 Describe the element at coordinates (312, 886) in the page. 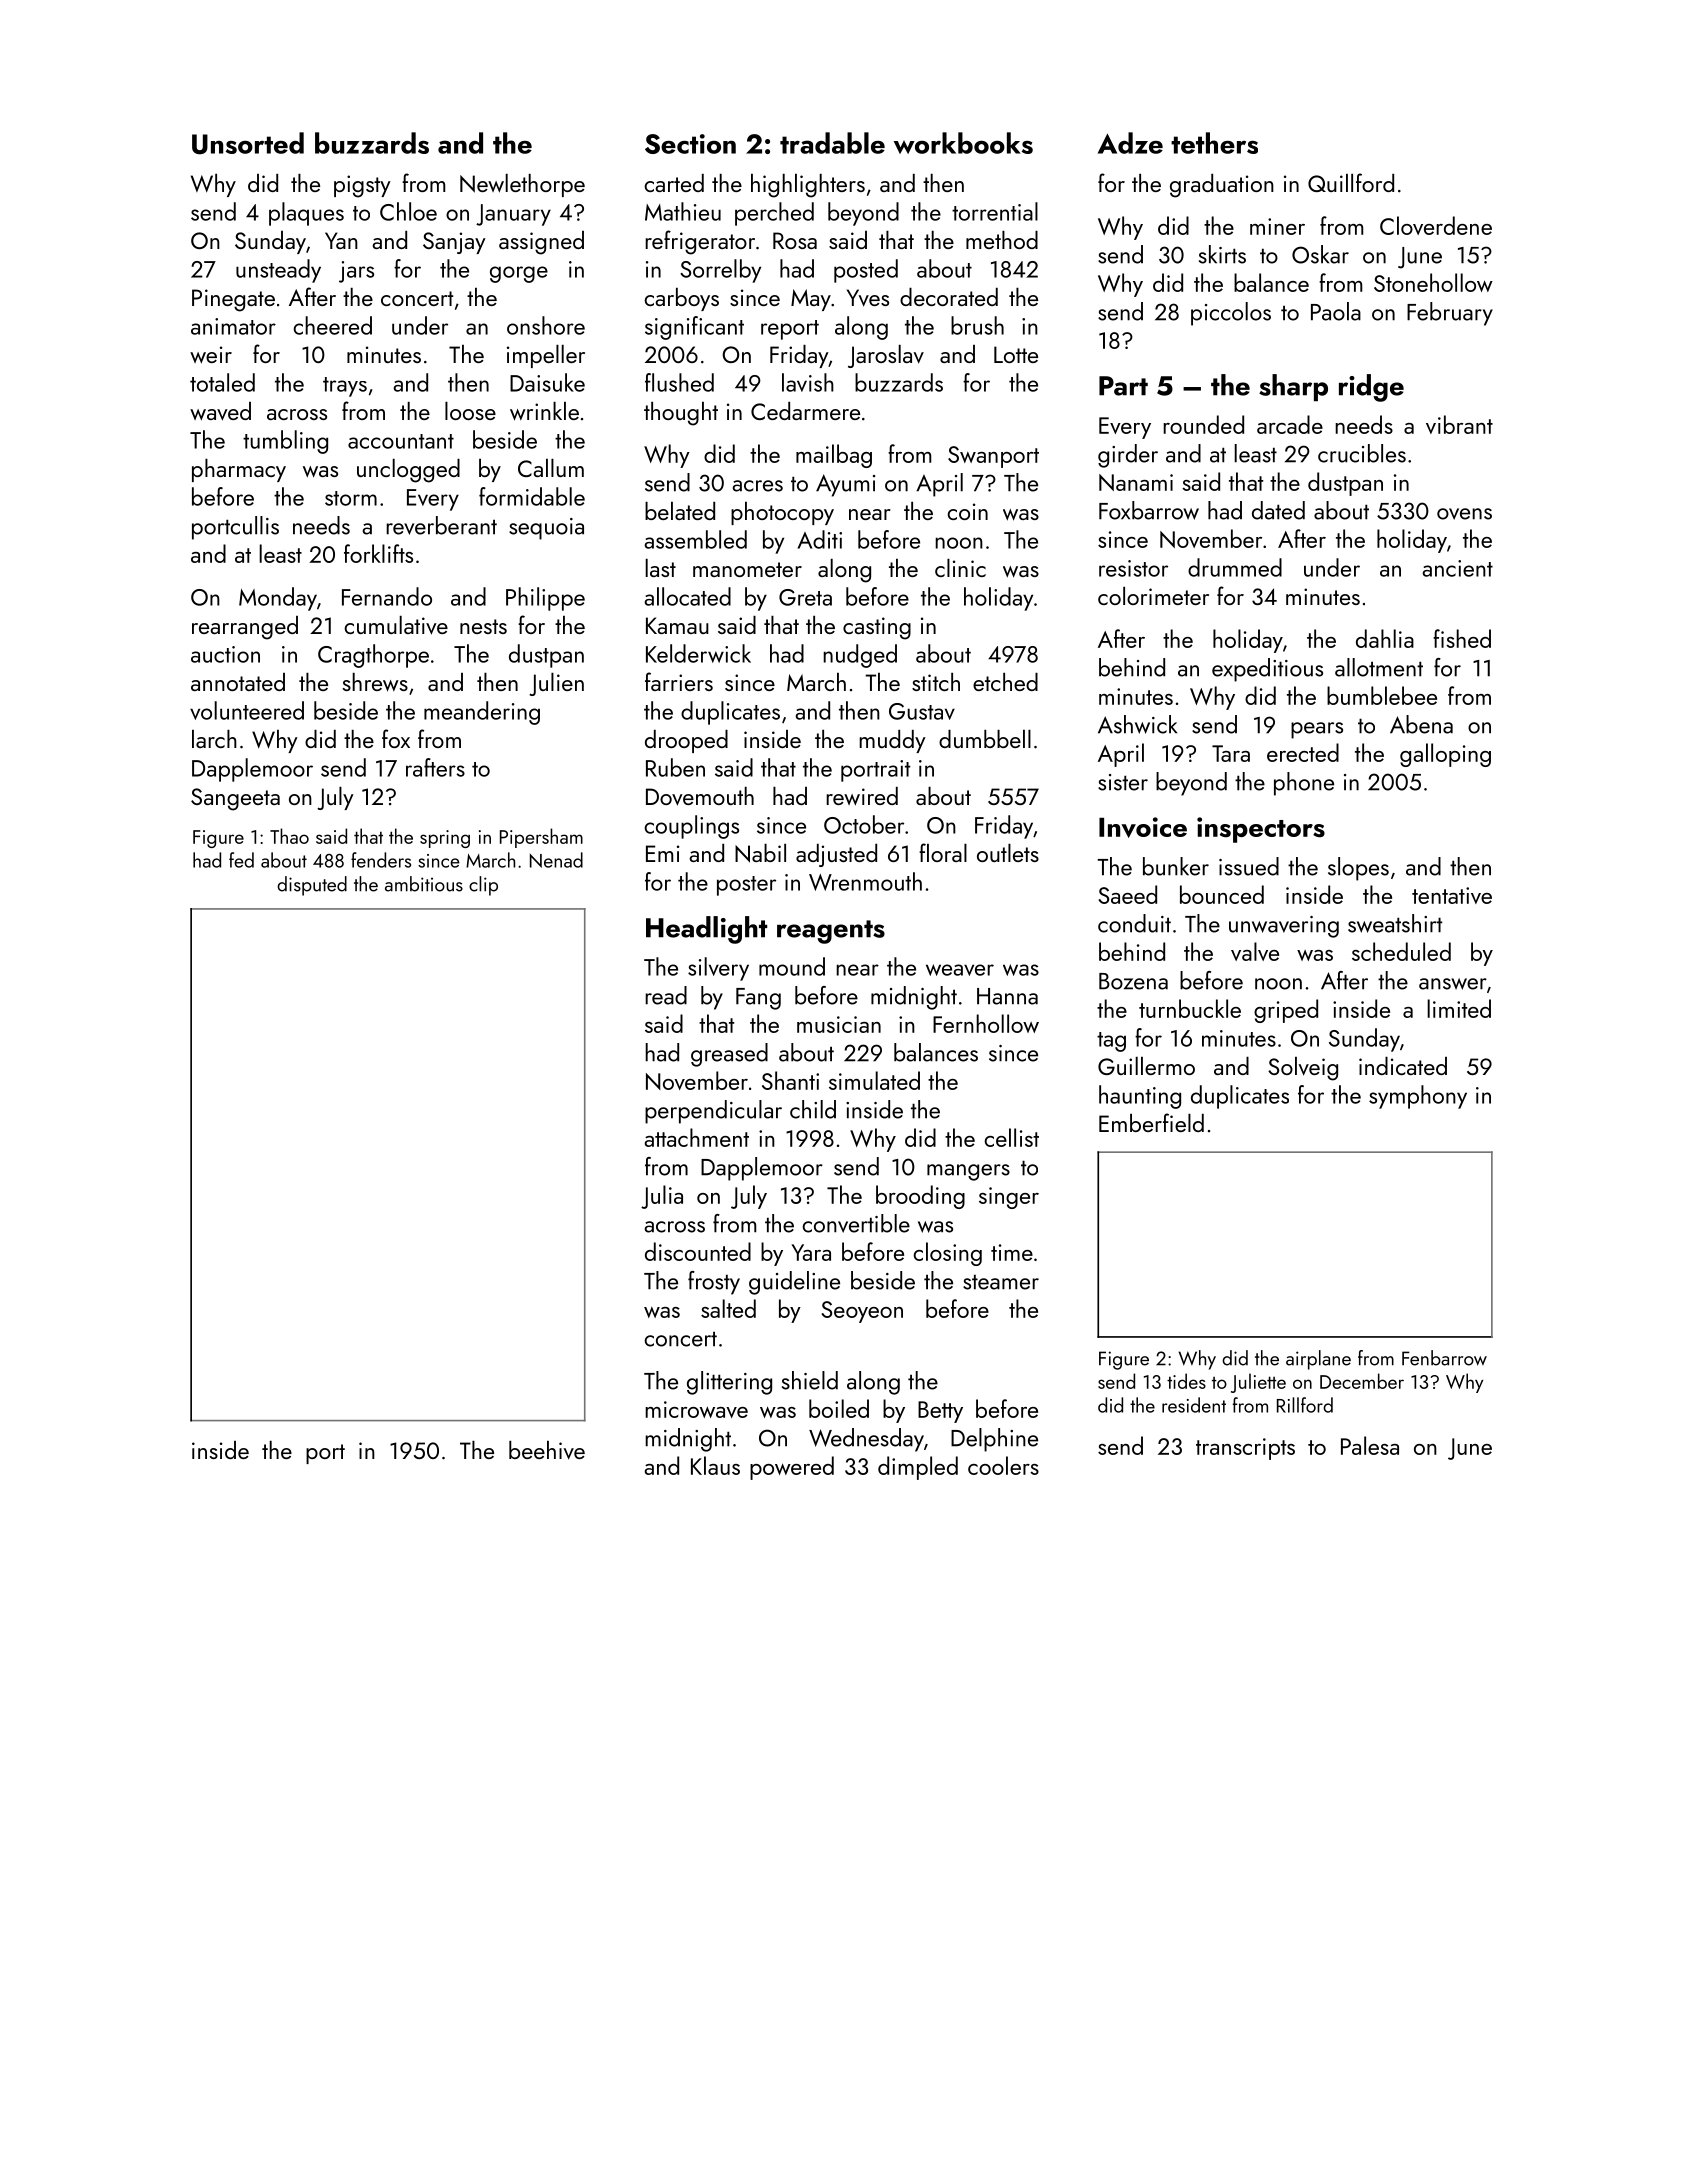

I see `disputed` at that location.
